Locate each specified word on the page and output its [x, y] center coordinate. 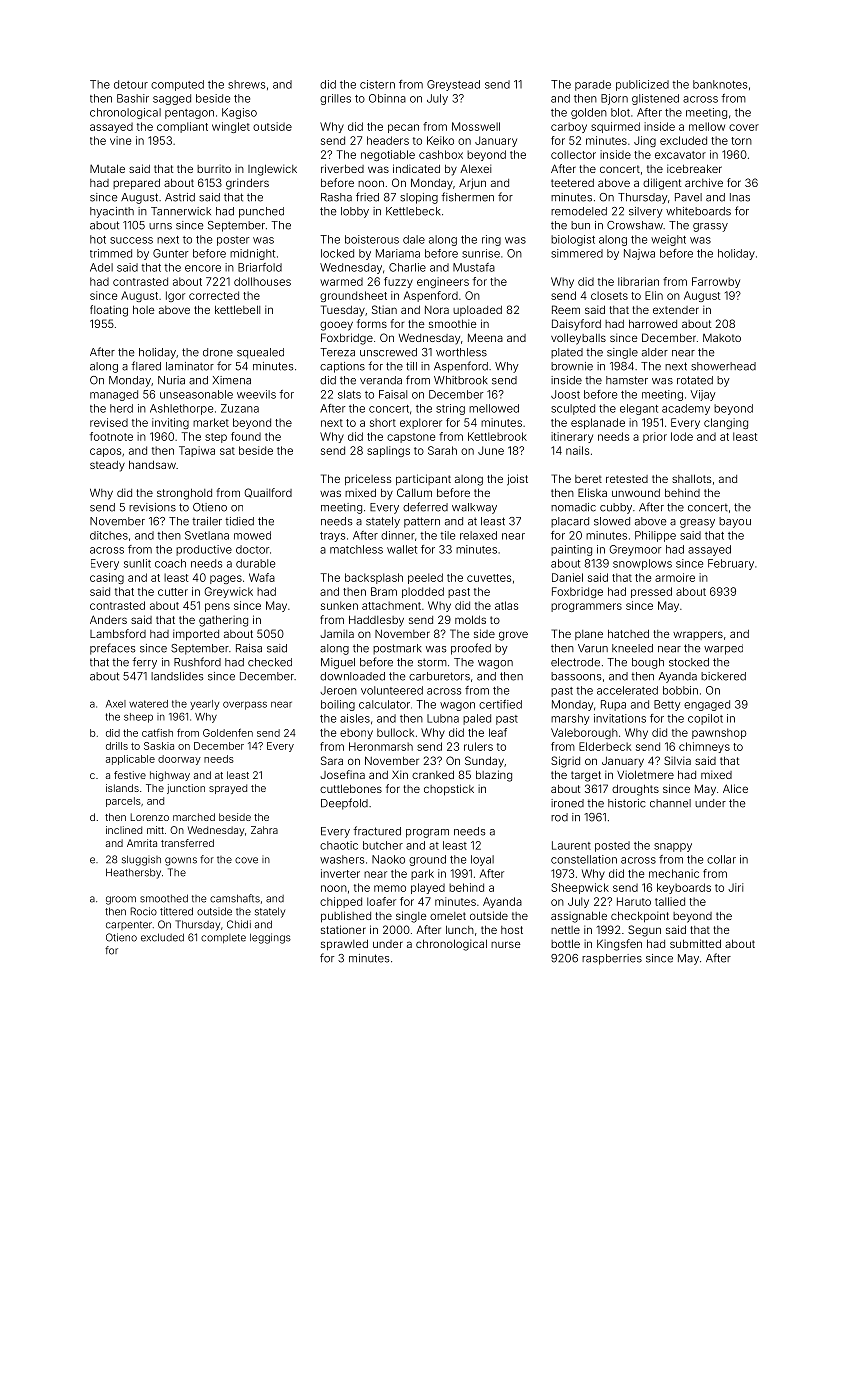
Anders [108, 619]
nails [577, 450]
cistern [377, 84]
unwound [636, 493]
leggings [270, 938]
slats [349, 394]
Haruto [634, 901]
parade [593, 85]
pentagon [189, 114]
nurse [506, 944]
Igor [175, 296]
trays [332, 537]
